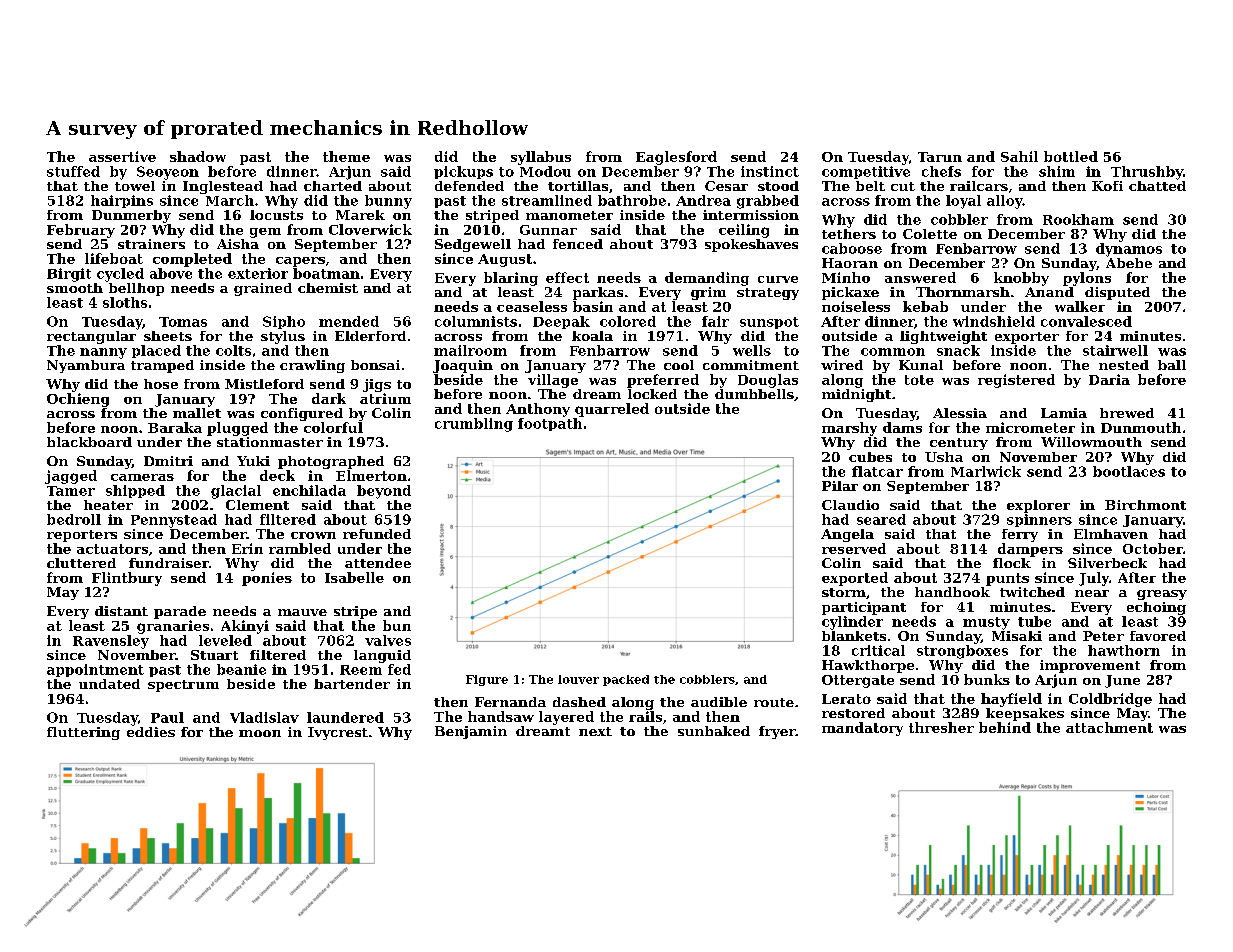 The image size is (1233, 952). Describe the element at coordinates (1038, 506) in the document. I see `explorer` at that location.
